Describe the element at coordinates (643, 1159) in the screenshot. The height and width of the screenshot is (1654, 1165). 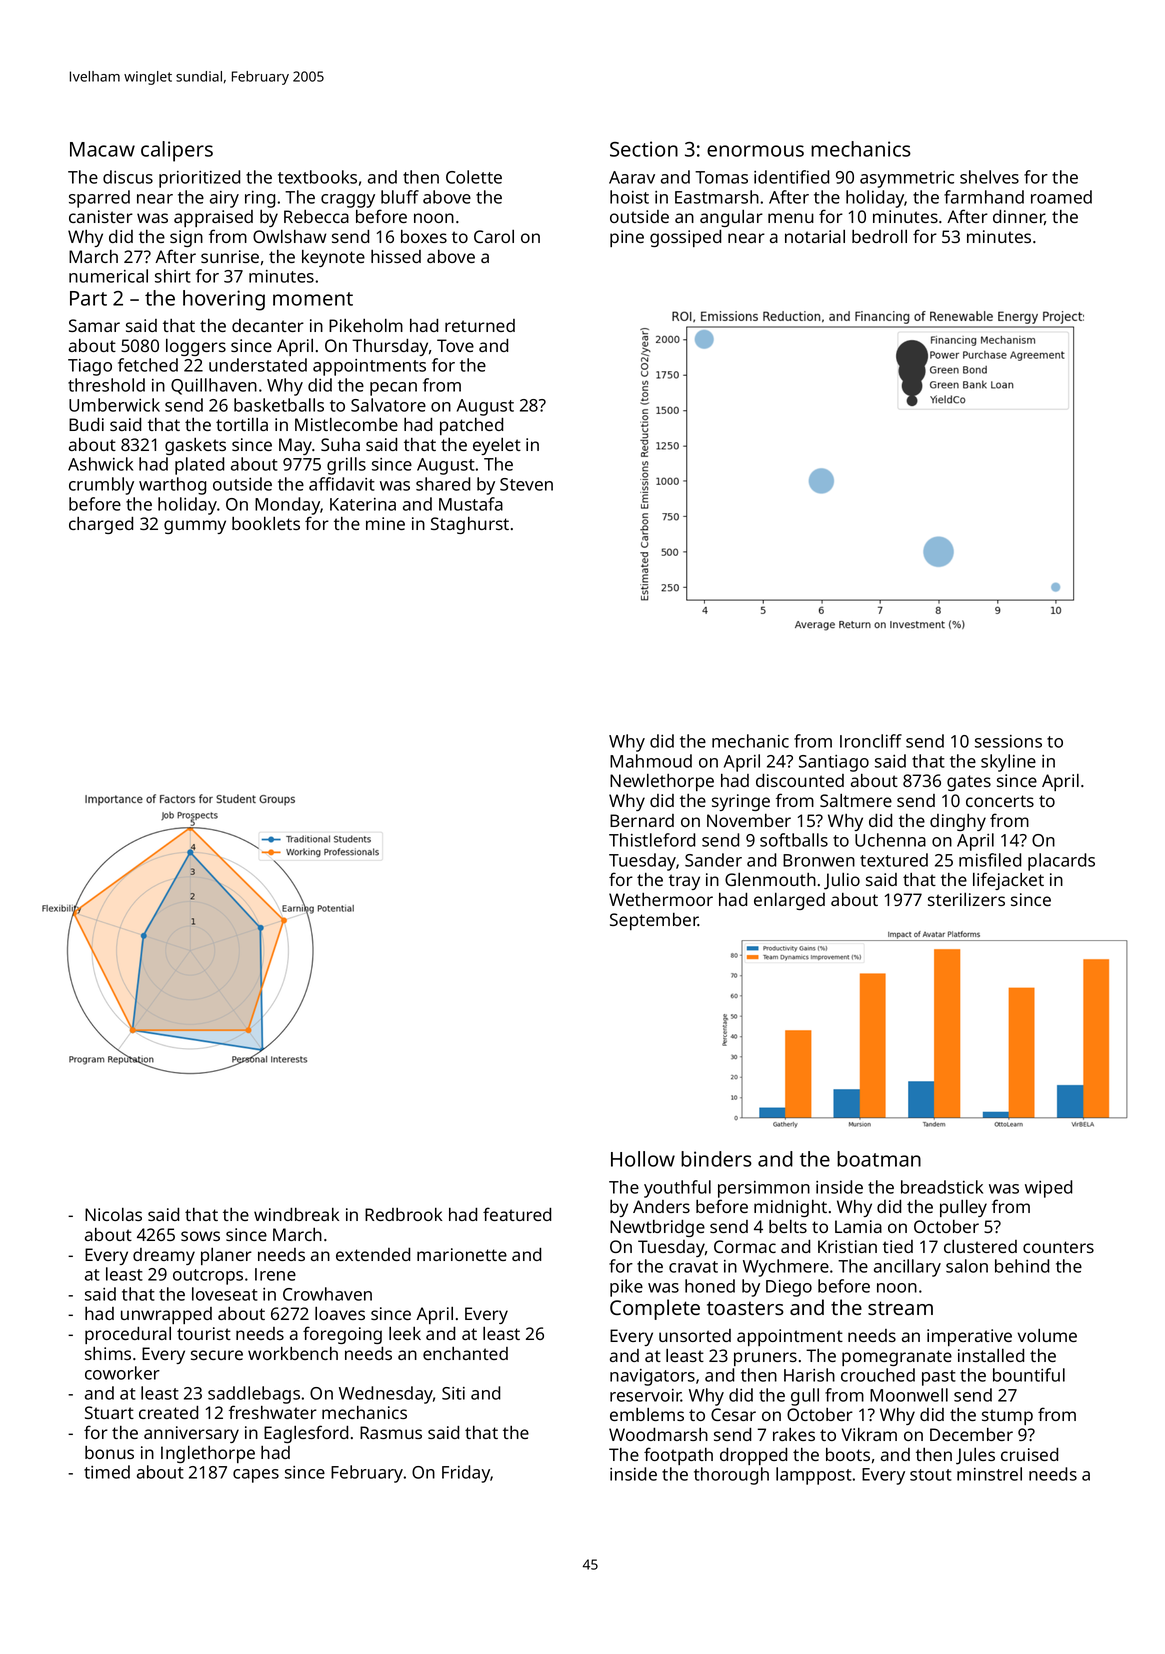
I see `Hollow` at that location.
